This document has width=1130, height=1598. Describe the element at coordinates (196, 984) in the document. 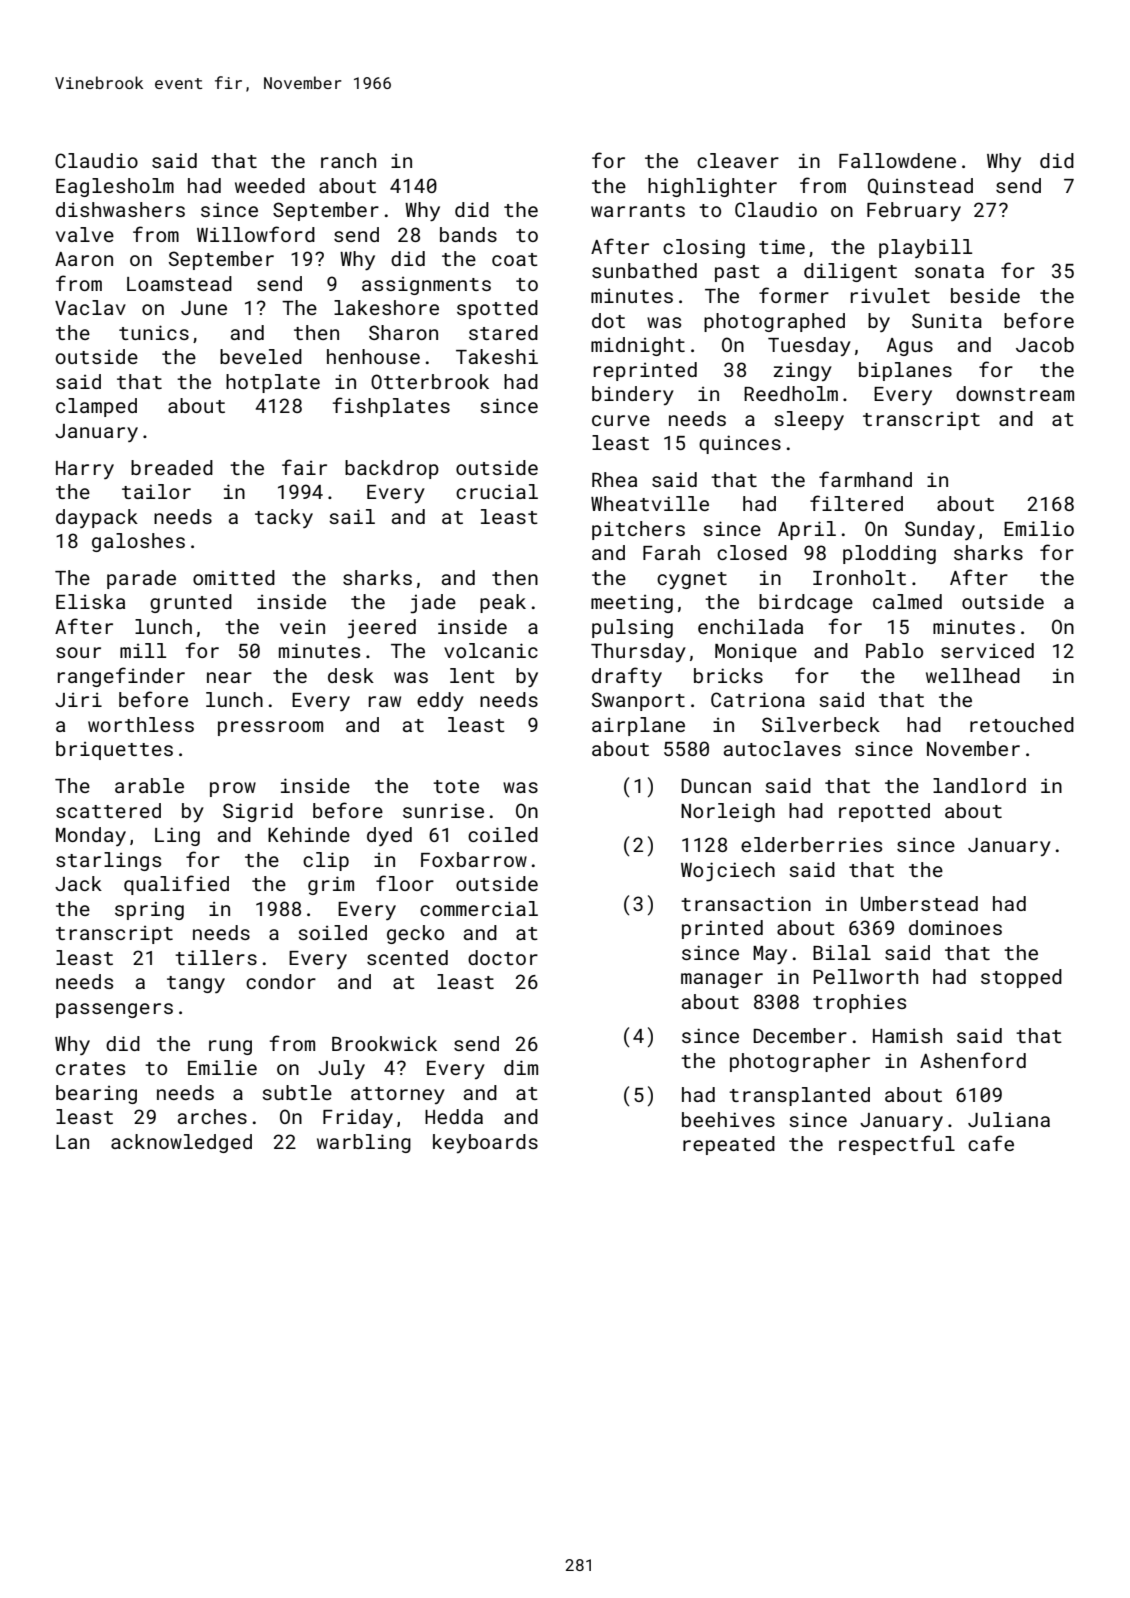

I see `tangy` at that location.
